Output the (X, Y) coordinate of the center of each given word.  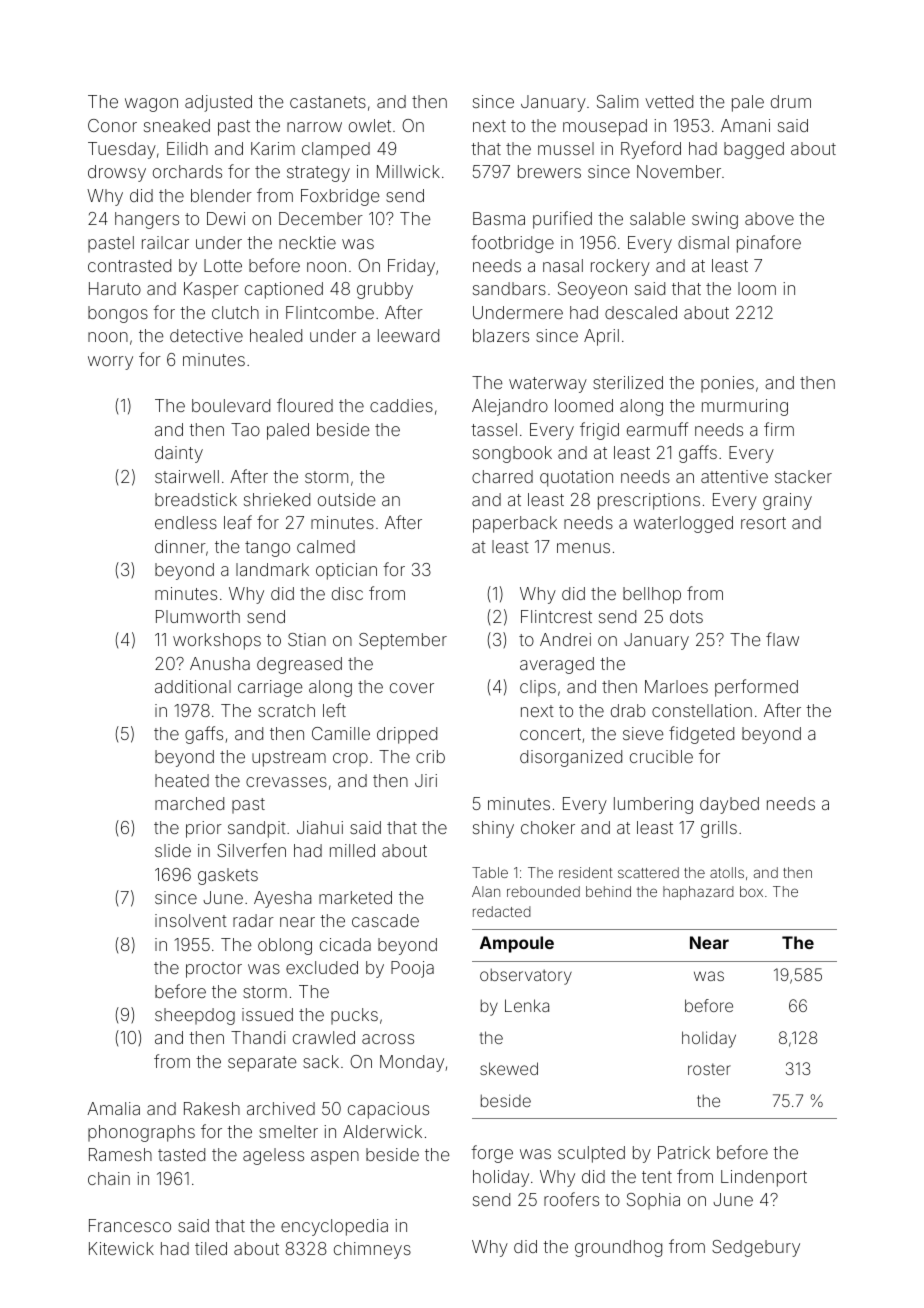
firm (779, 429)
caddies (401, 405)
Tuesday (122, 150)
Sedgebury (756, 1248)
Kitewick (121, 1248)
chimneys (372, 1250)
